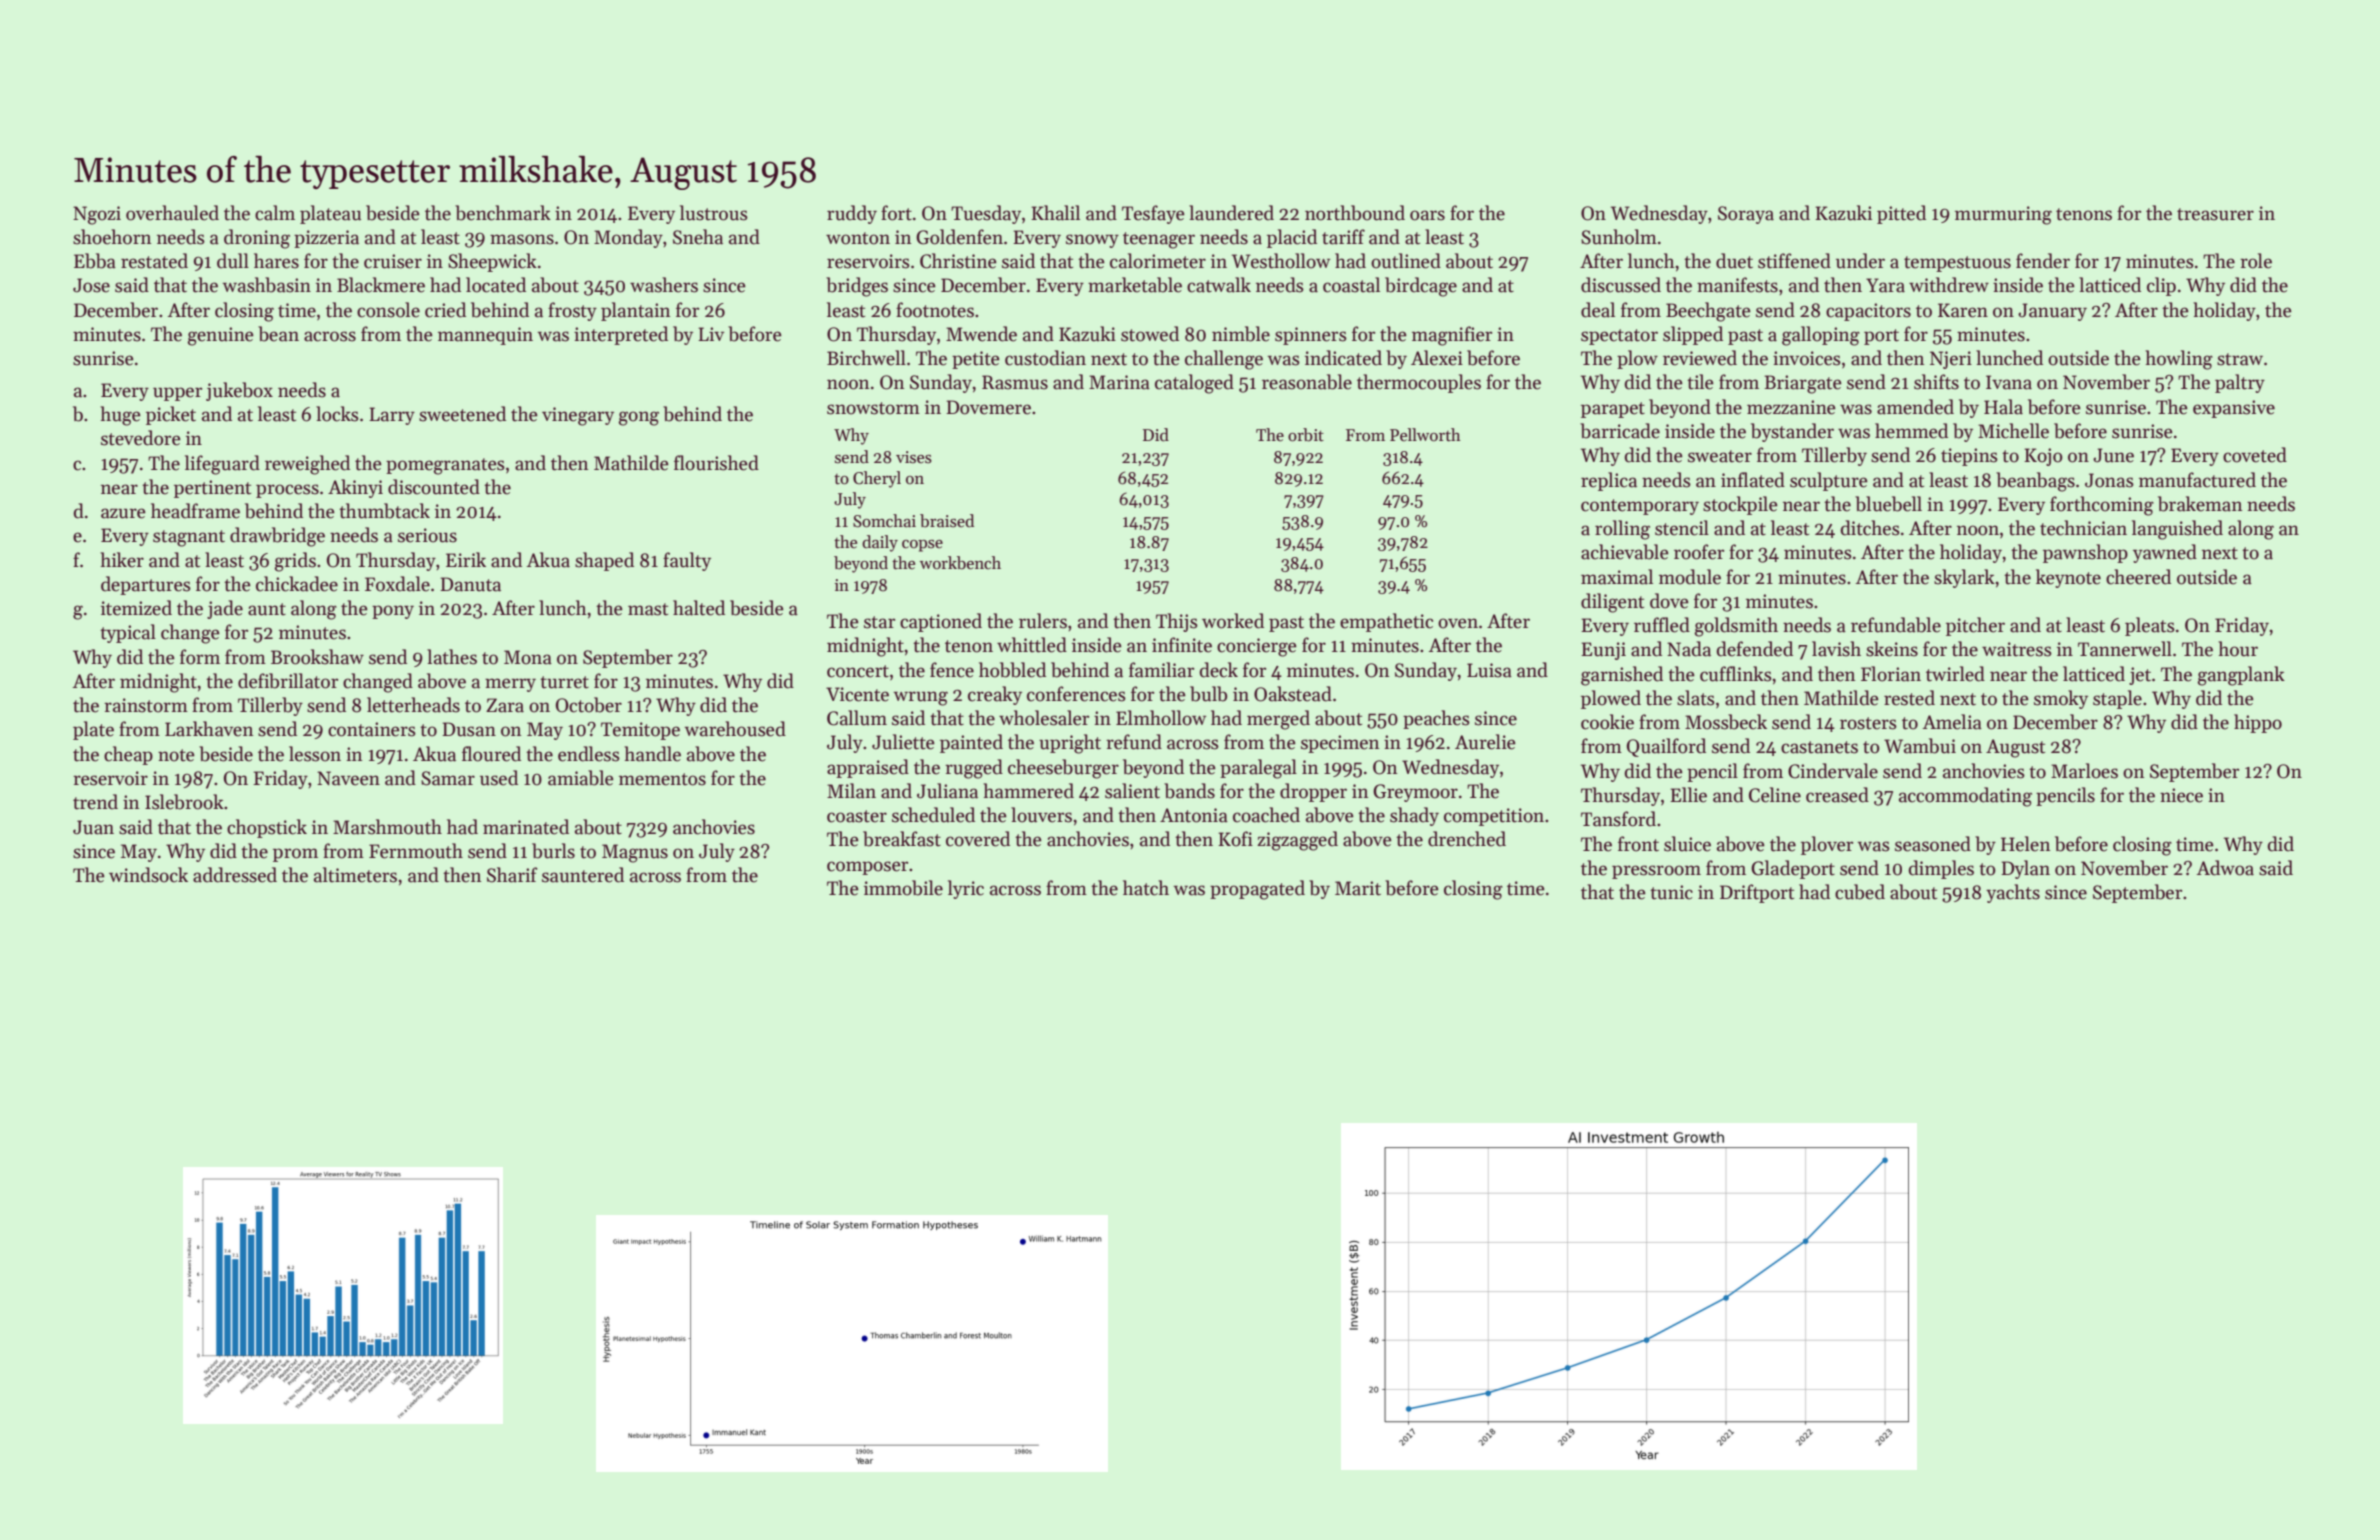 The height and width of the screenshot is (1540, 2380). I want to click on masons, so click(522, 239).
